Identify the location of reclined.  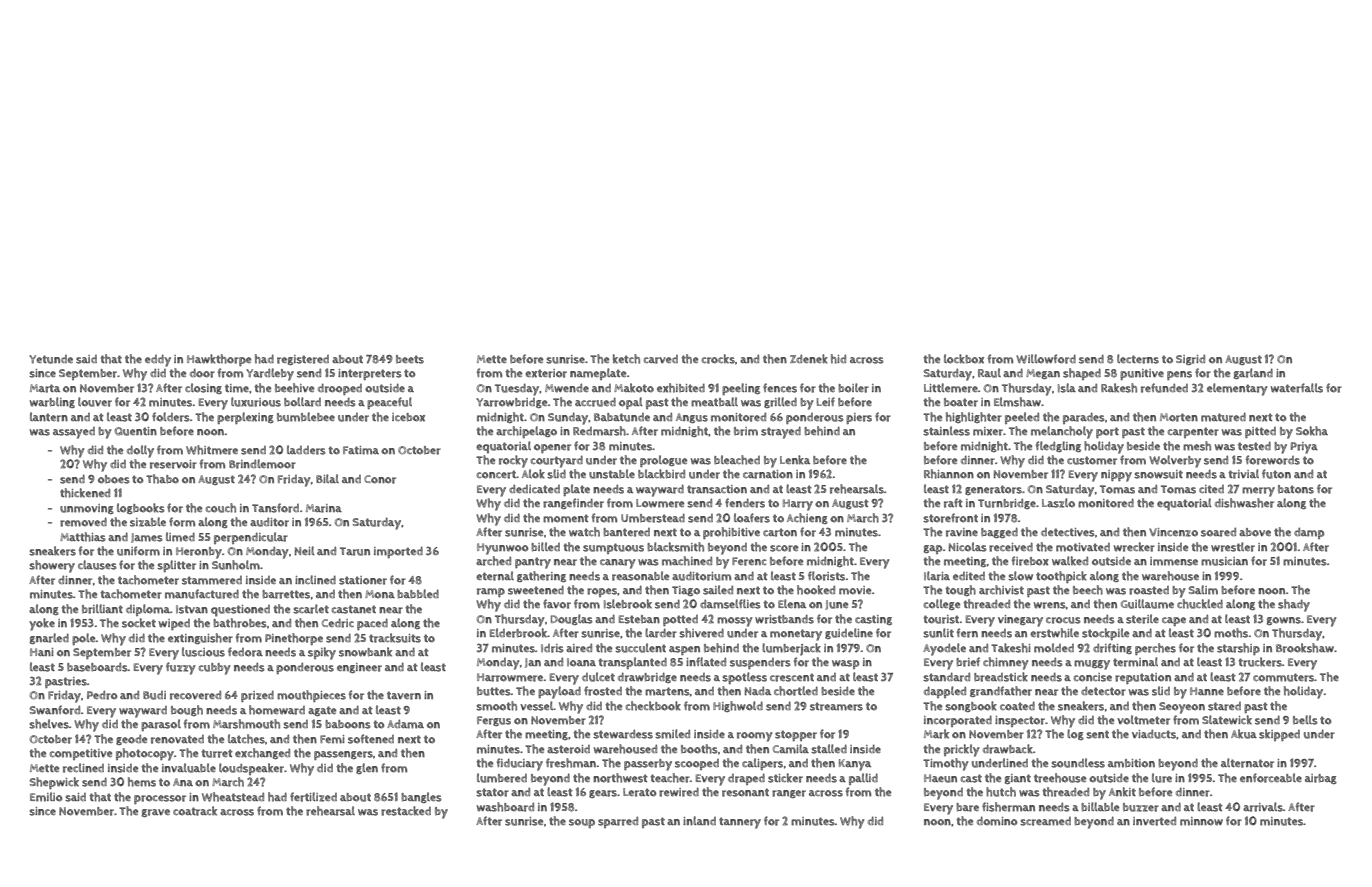
(83, 768).
